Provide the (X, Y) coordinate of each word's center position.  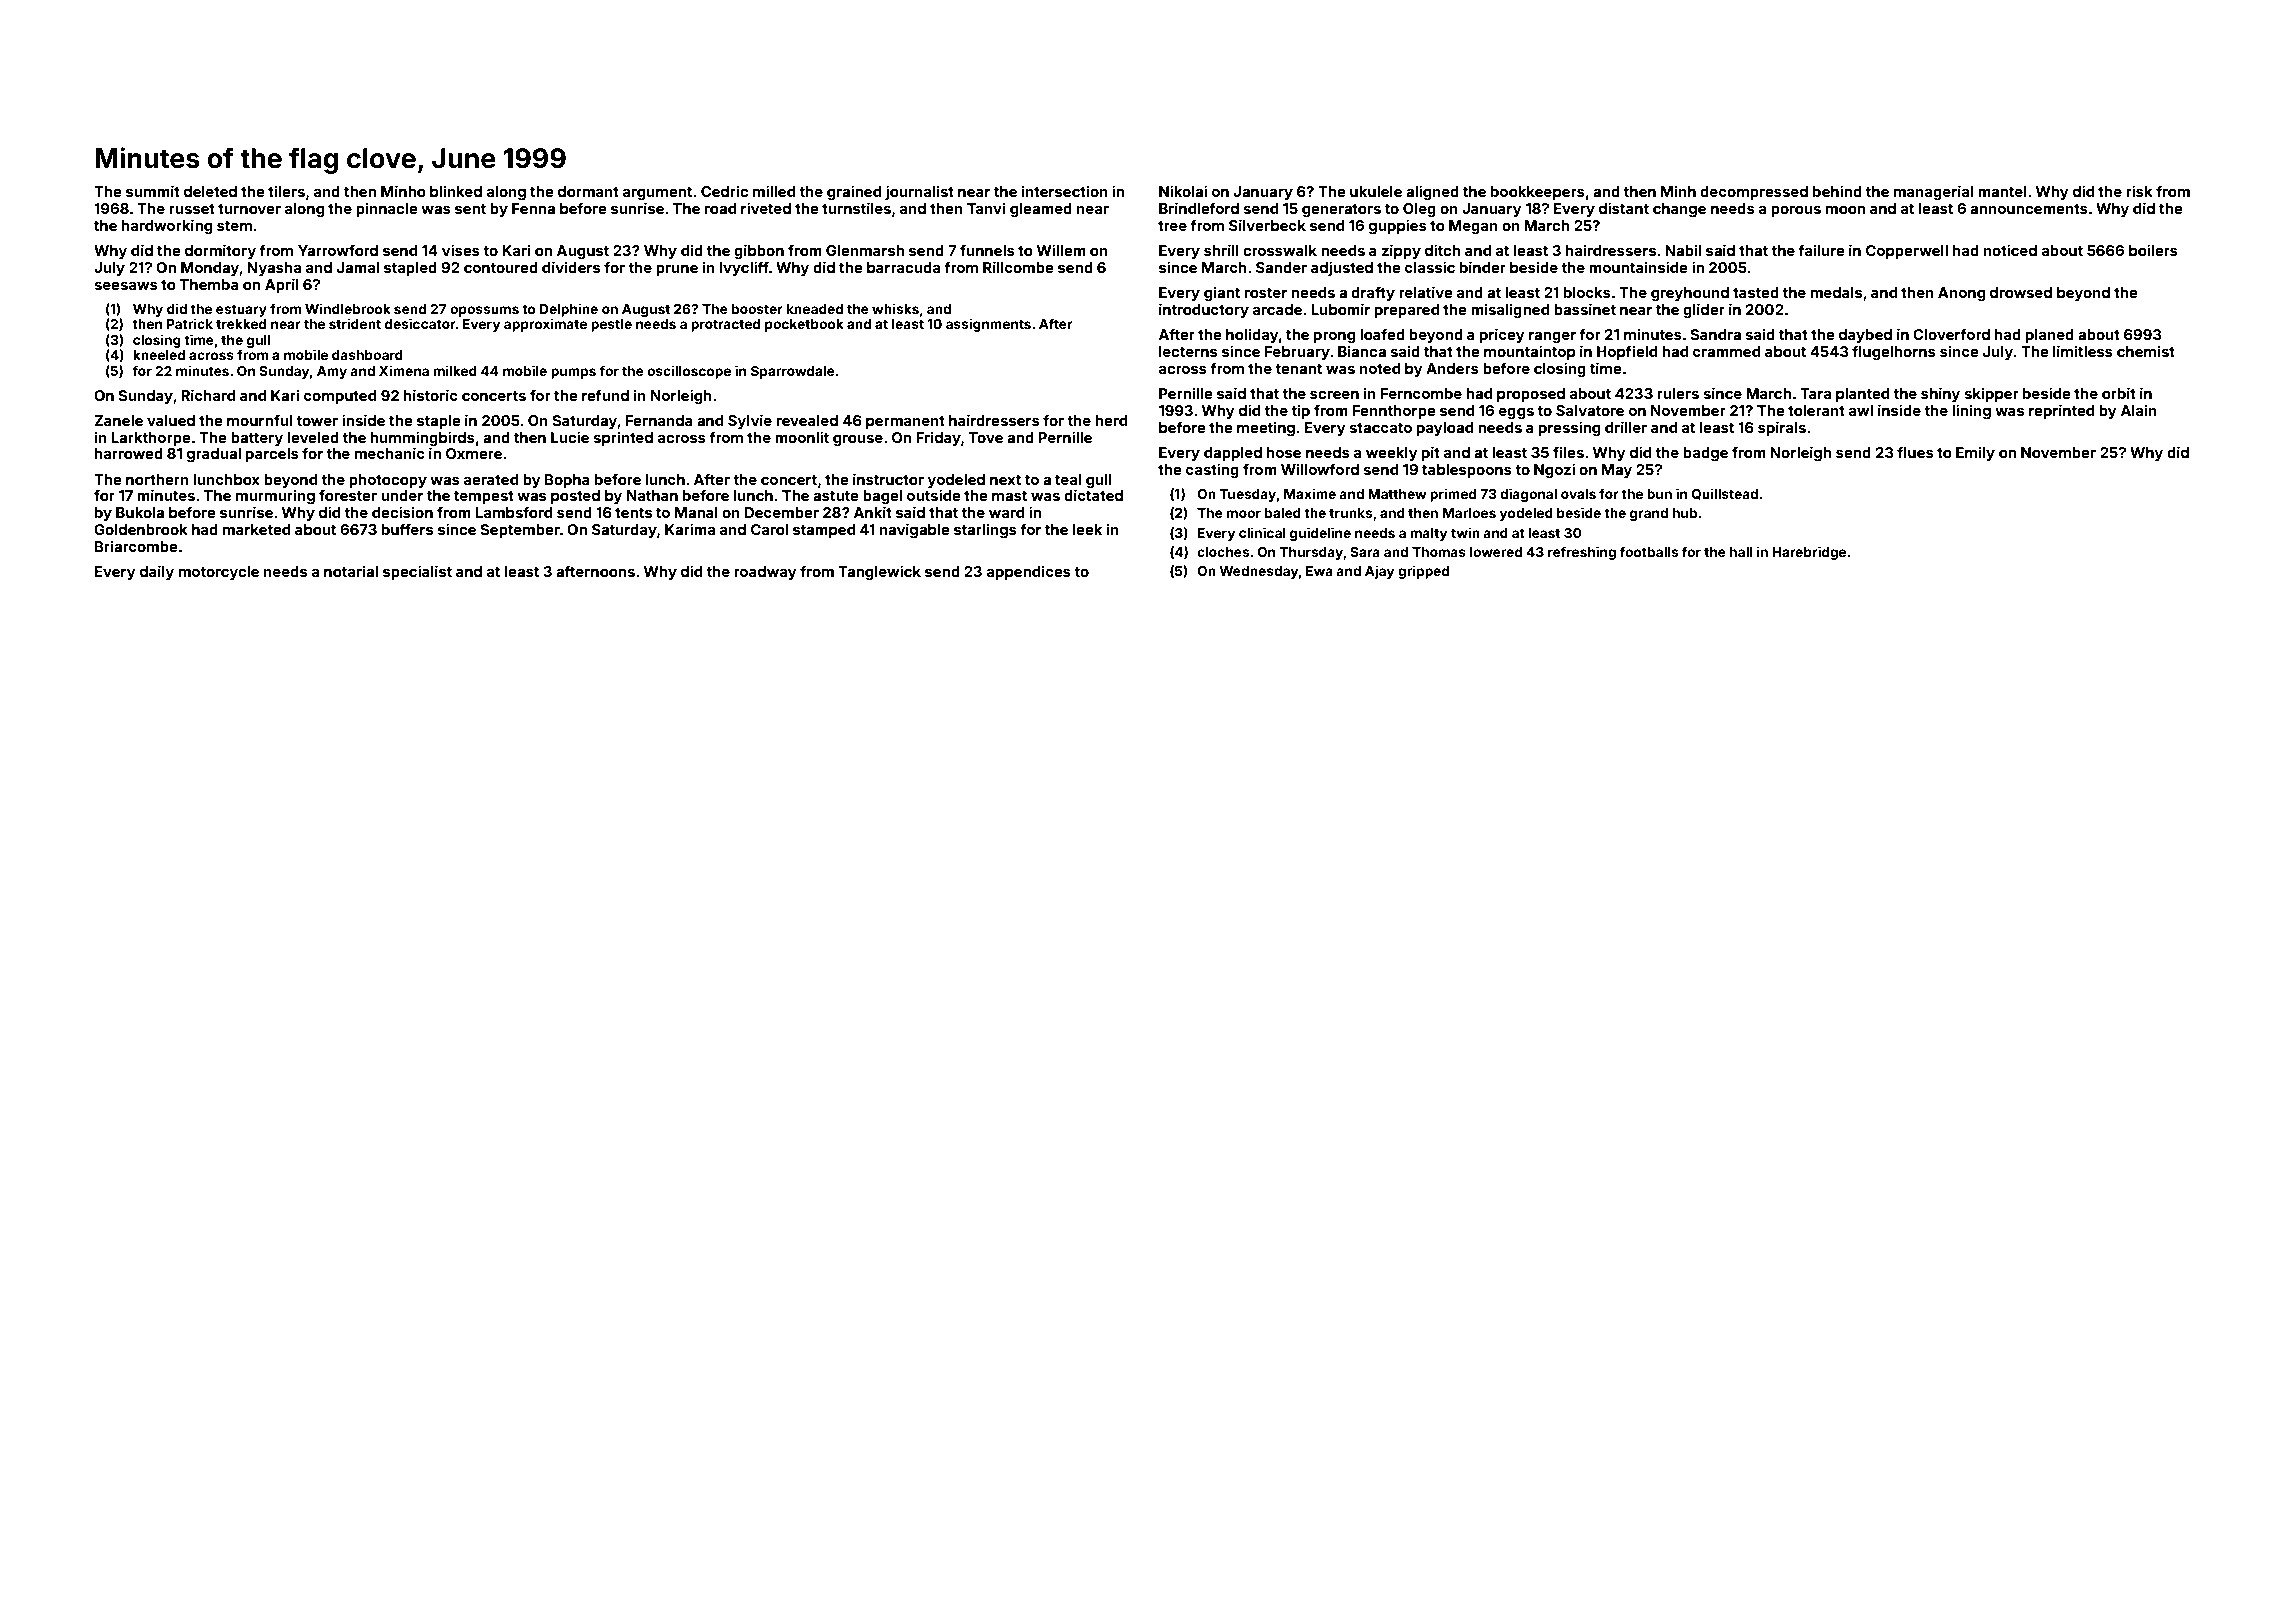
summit (153, 191)
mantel (2002, 191)
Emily (1975, 453)
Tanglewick (879, 572)
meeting (1266, 428)
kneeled (159, 355)
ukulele (1376, 191)
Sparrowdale (793, 372)
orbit (2119, 393)
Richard (208, 395)
